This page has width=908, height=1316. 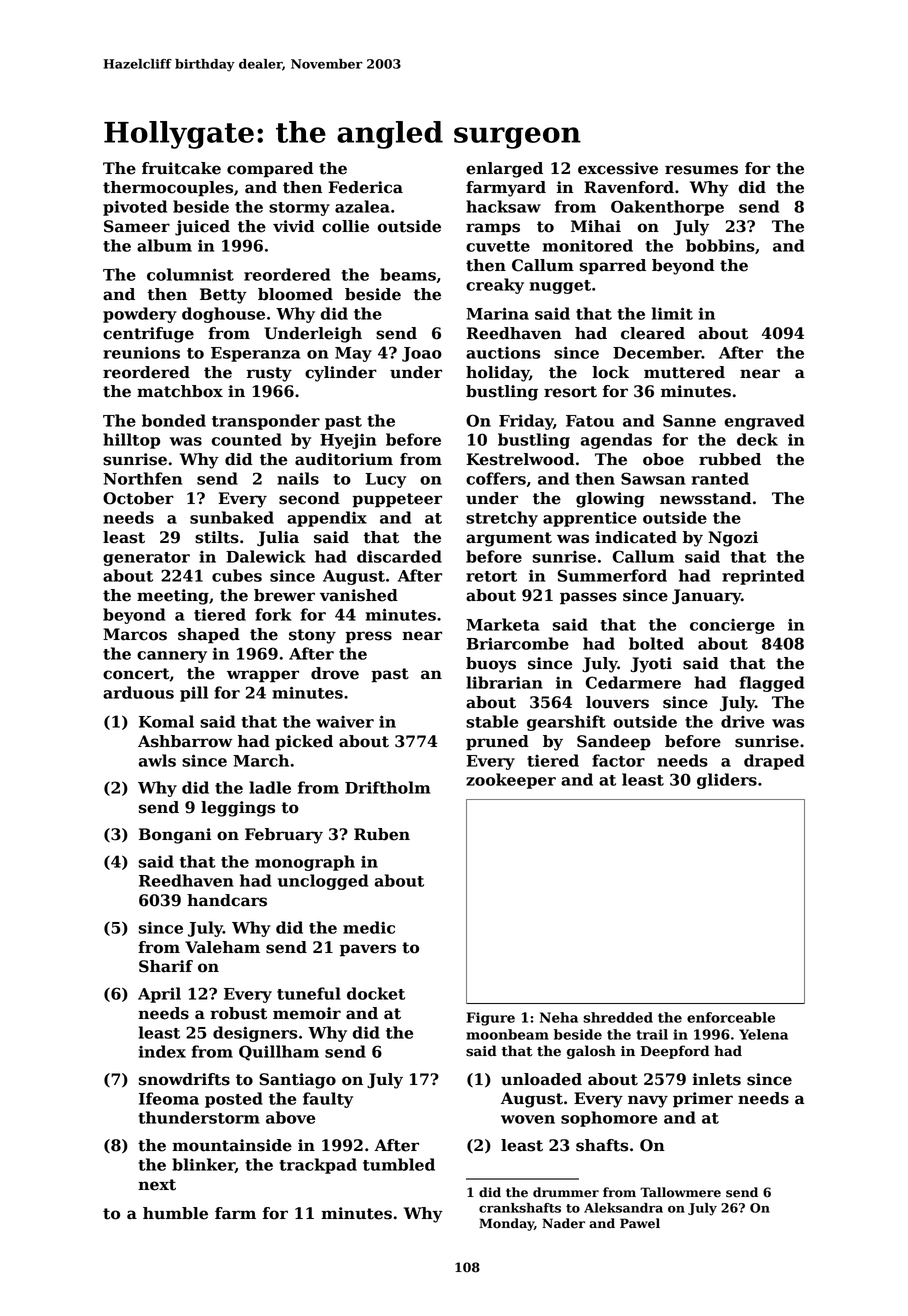 I want to click on second, so click(x=309, y=498).
